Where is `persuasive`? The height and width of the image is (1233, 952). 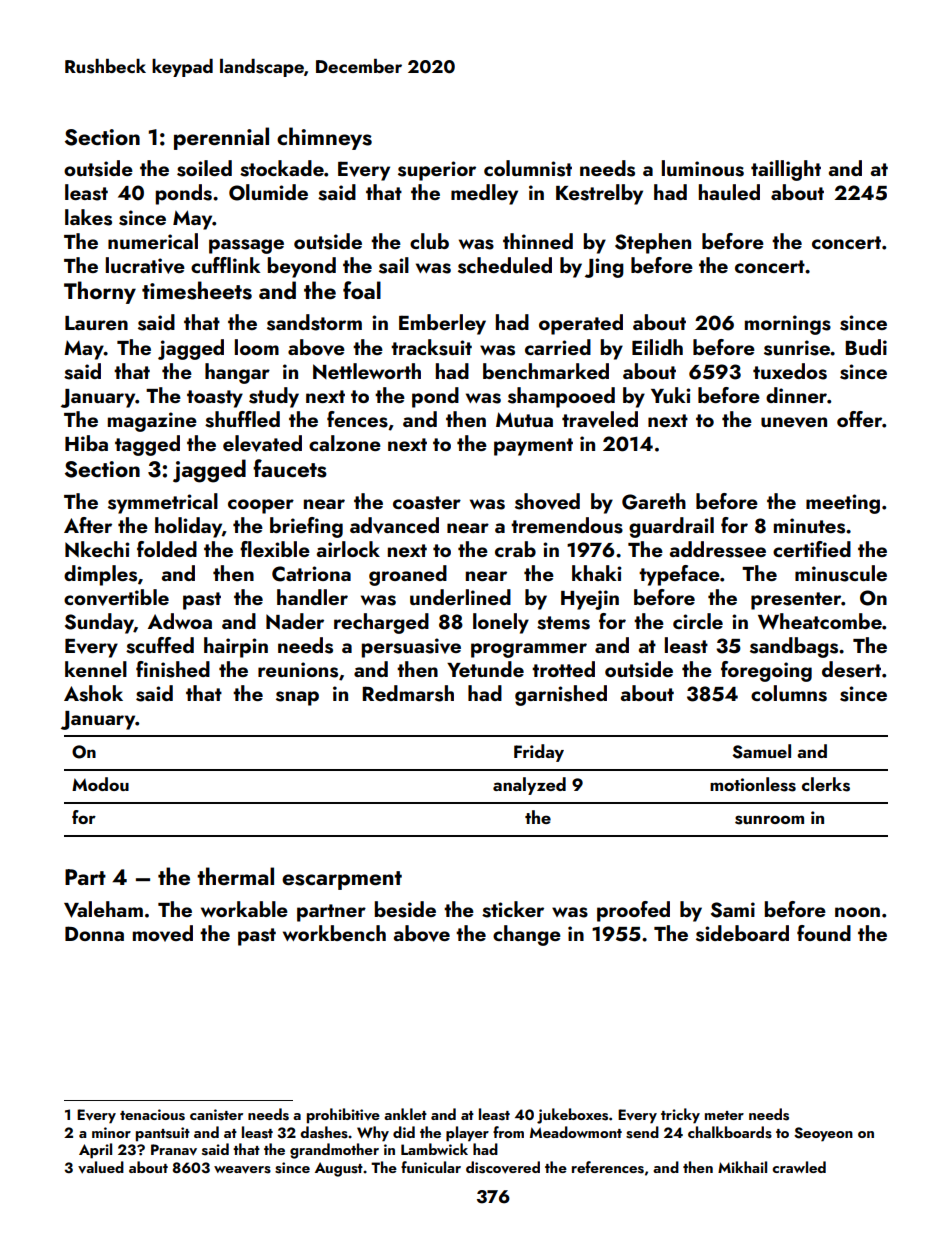 persuasive is located at coordinates (411, 648).
